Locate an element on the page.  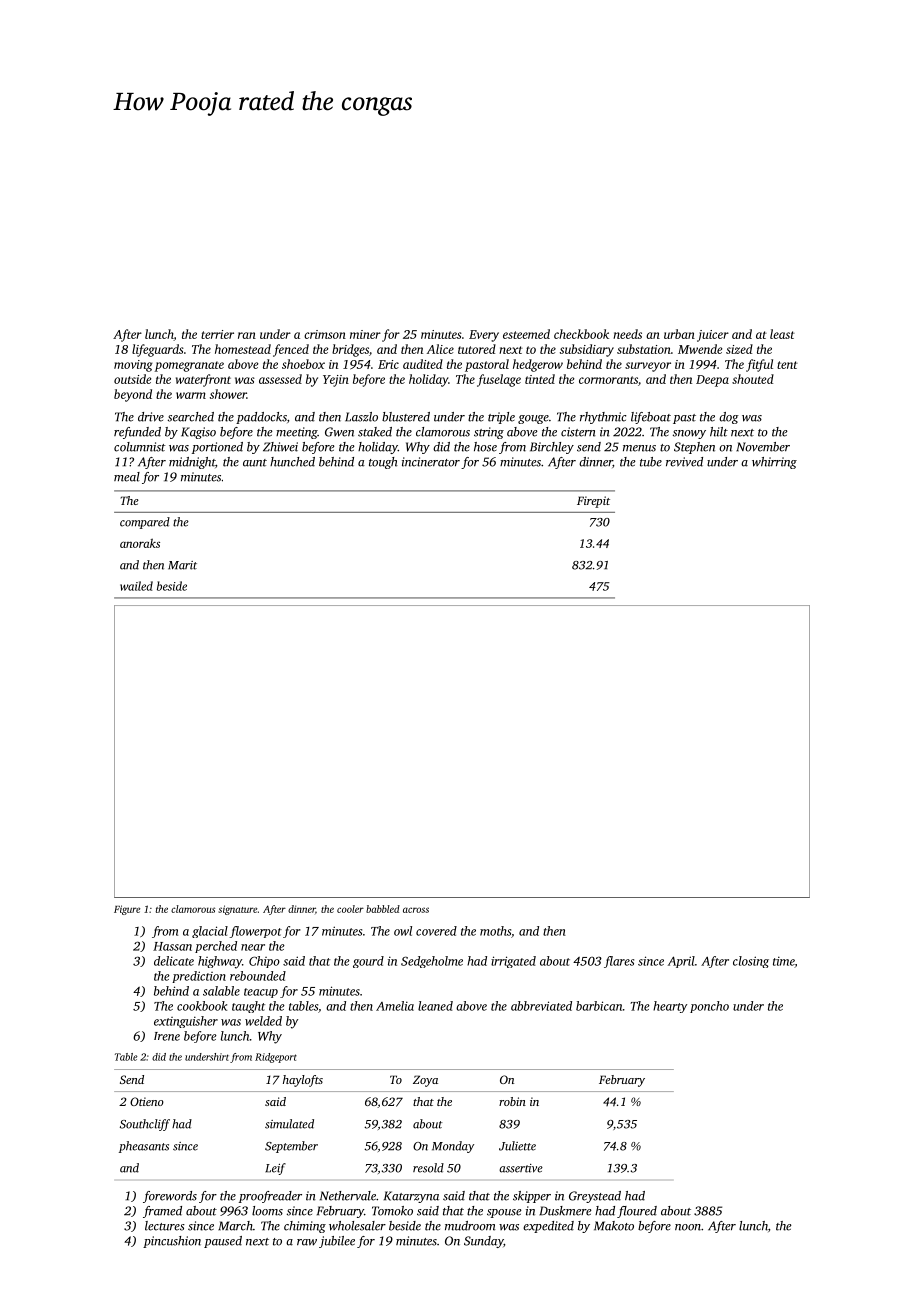
tough is located at coordinates (383, 463).
